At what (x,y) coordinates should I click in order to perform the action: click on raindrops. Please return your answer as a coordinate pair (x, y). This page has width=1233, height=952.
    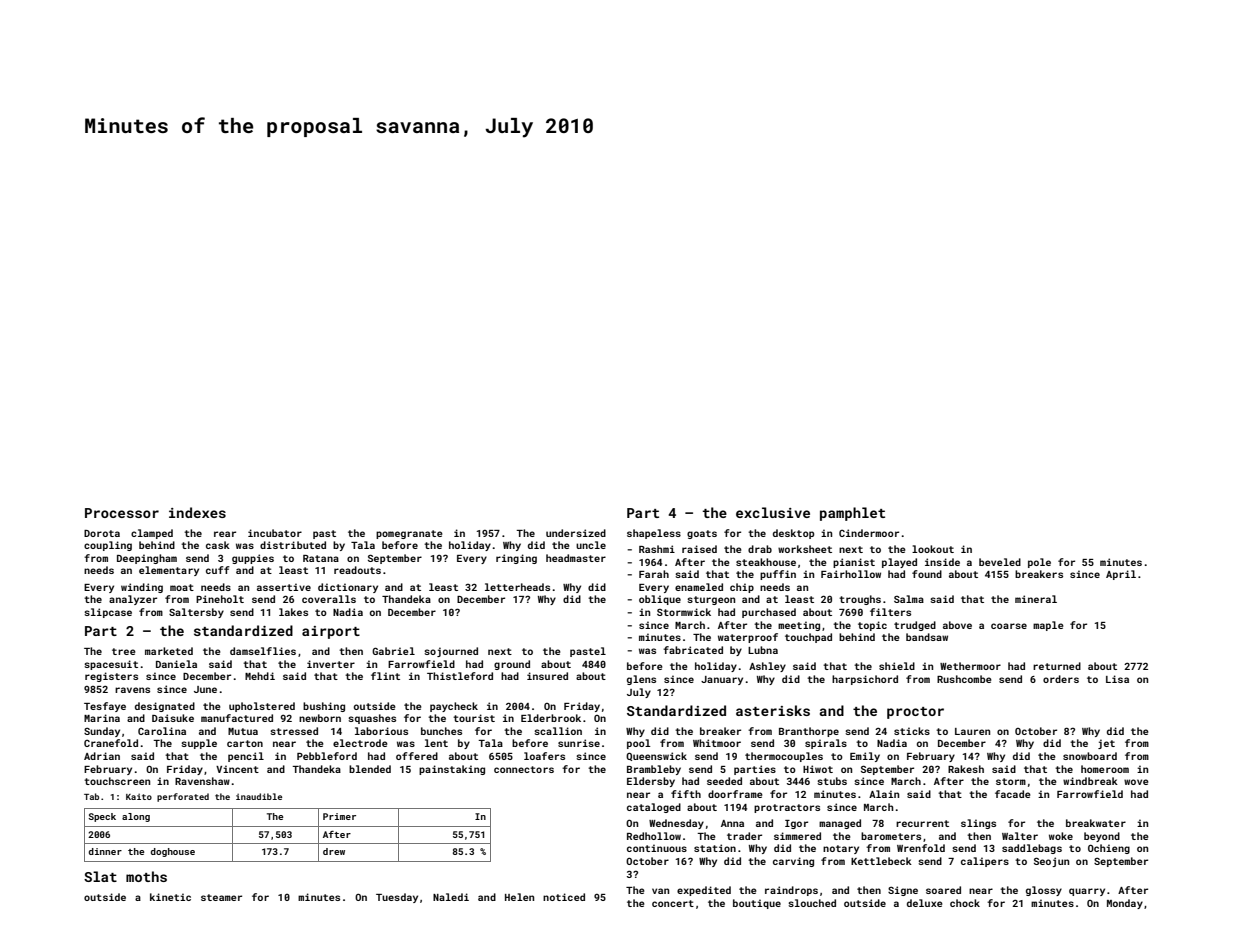
    Looking at the image, I should click on (791, 891).
